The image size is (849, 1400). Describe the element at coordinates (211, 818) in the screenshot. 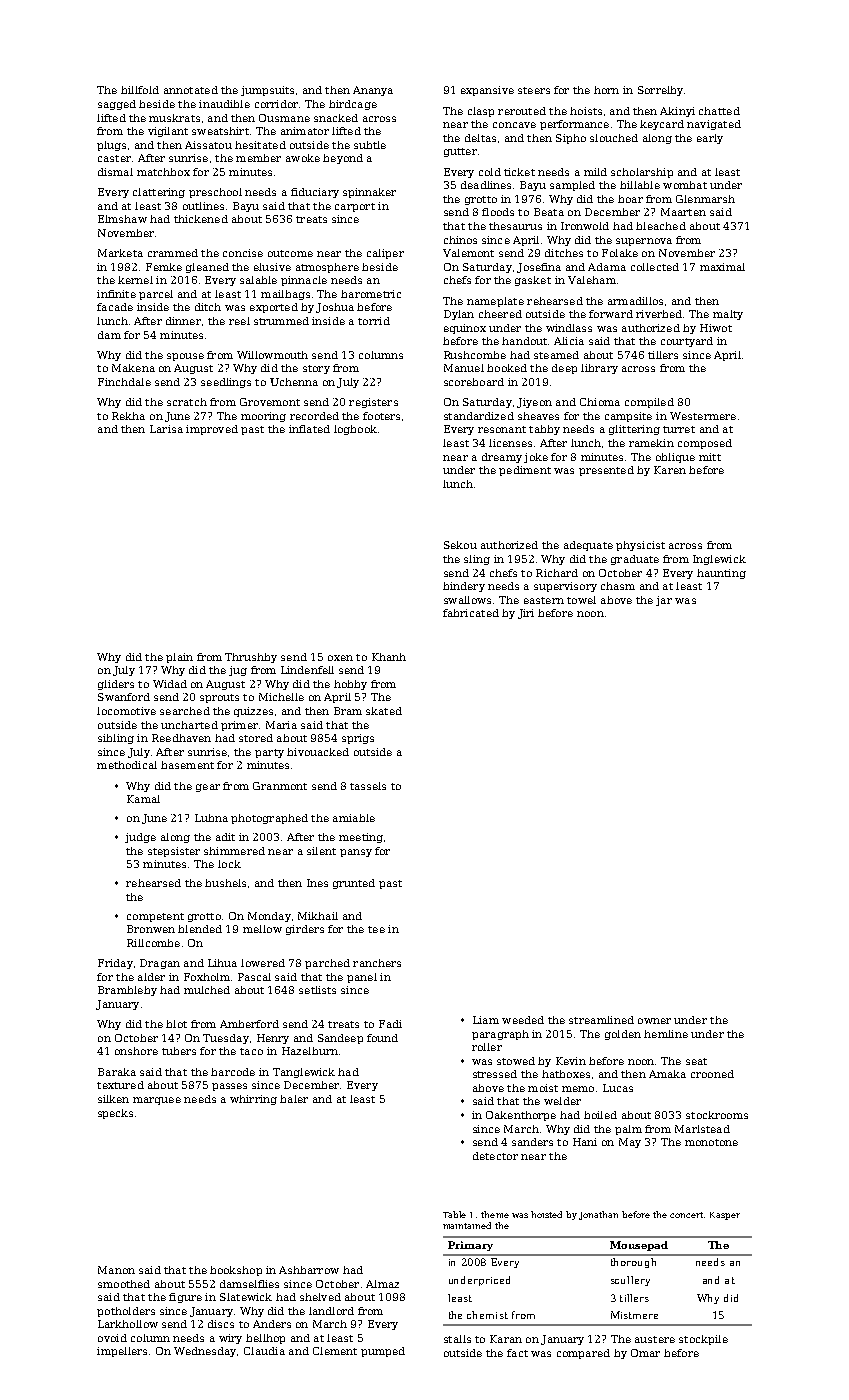

I see `Lubna` at that location.
